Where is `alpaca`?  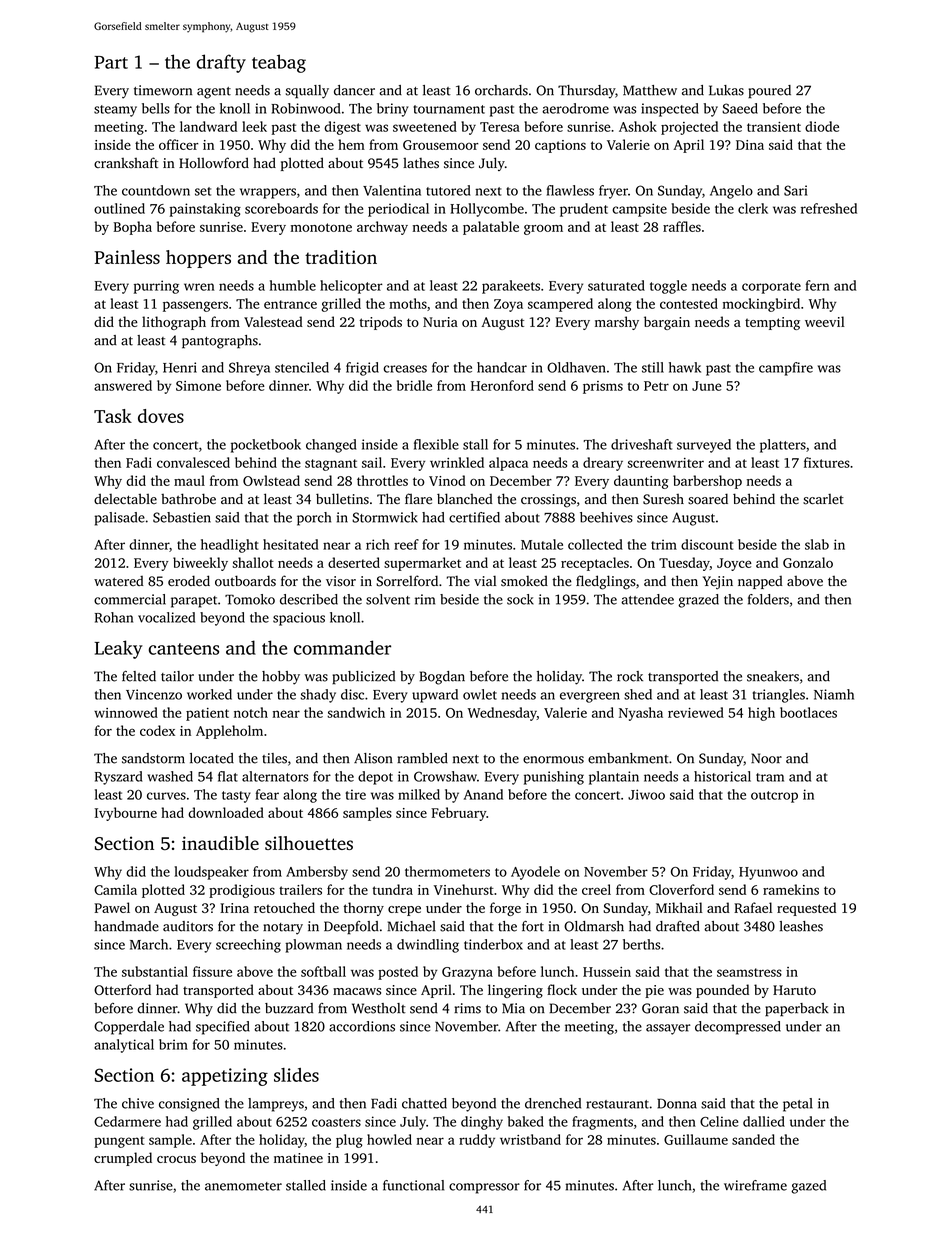
alpaca is located at coordinates (508, 464).
